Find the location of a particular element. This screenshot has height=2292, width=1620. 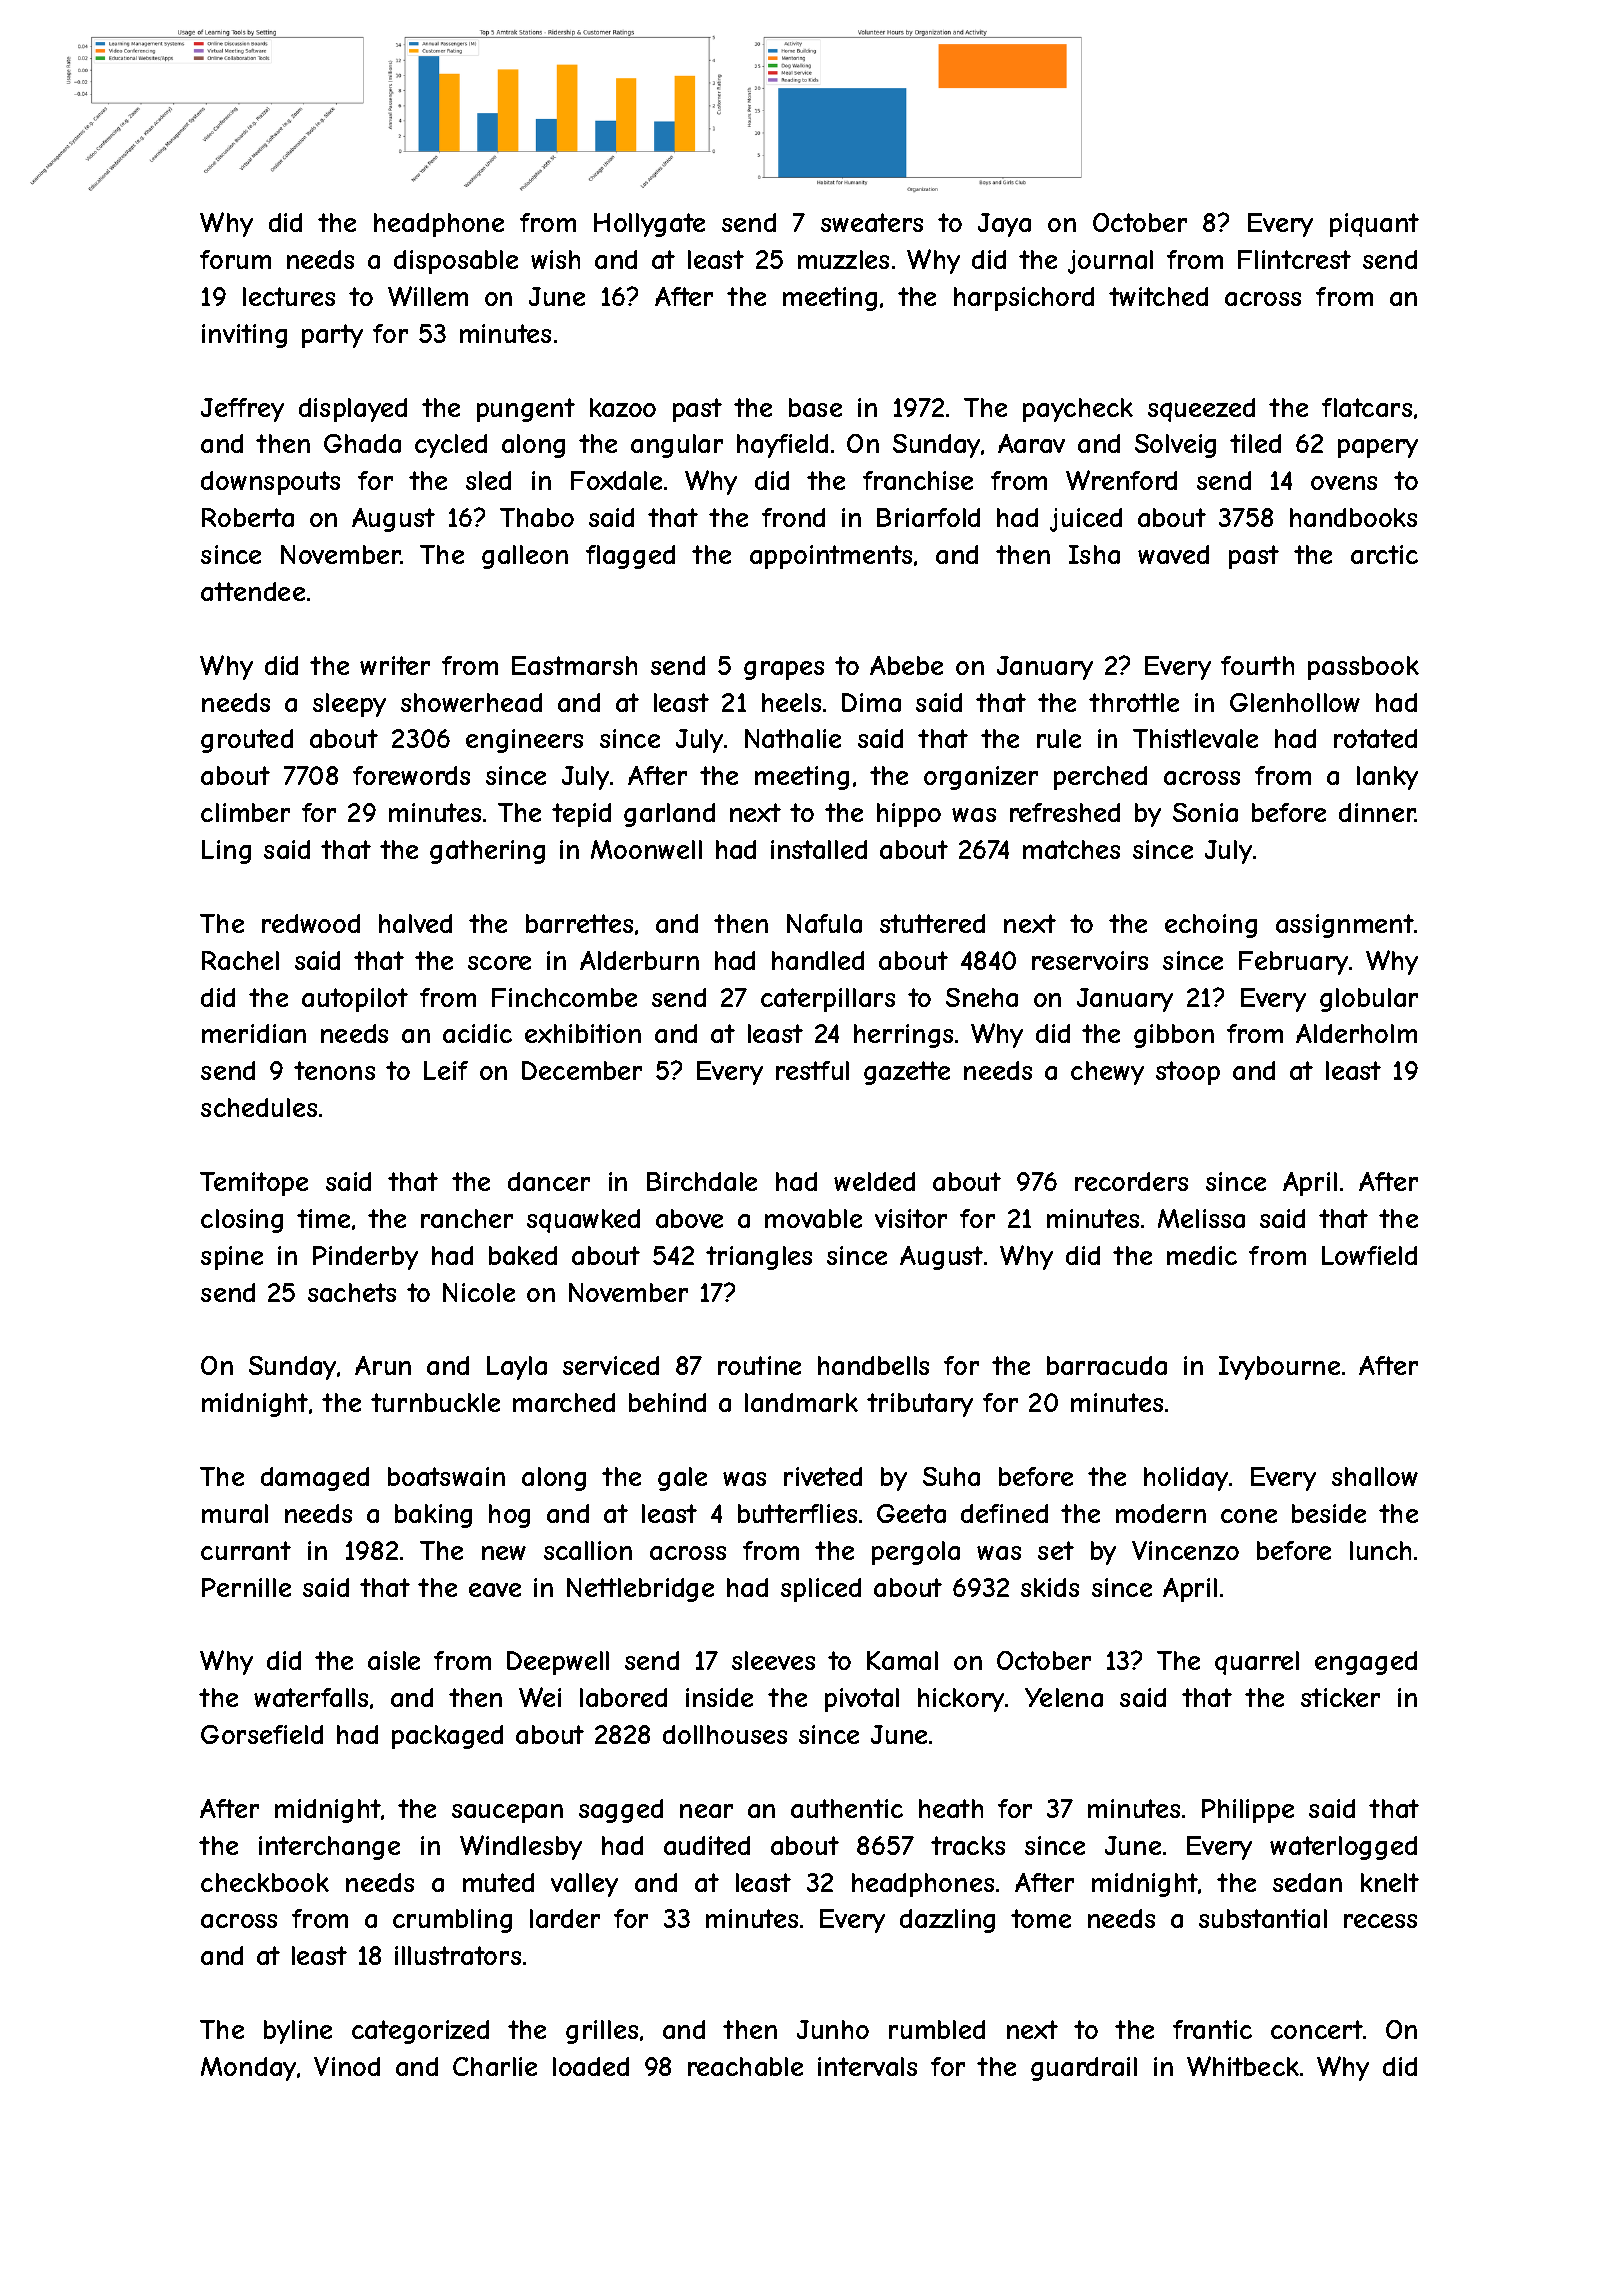

medic is located at coordinates (1202, 1255).
